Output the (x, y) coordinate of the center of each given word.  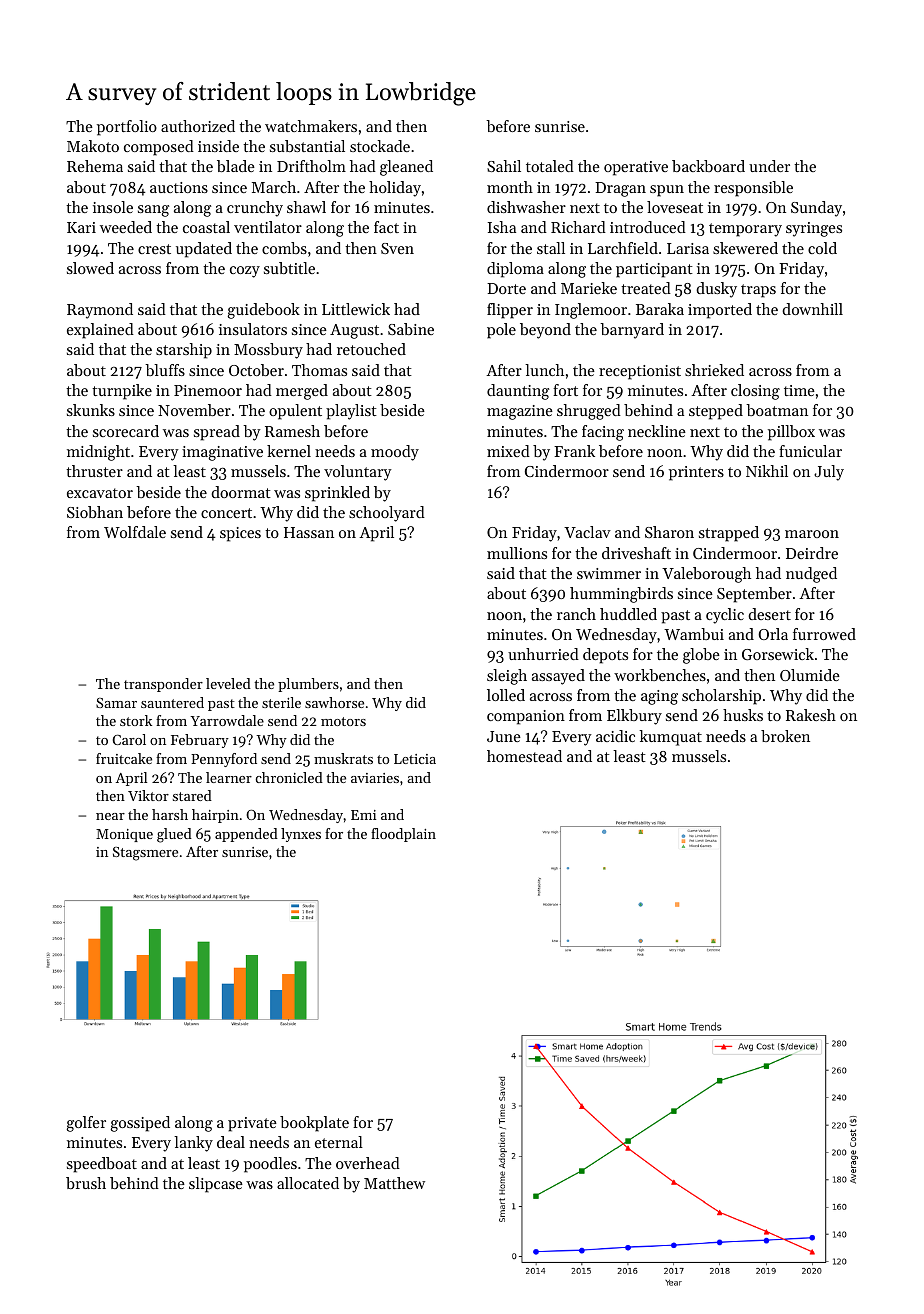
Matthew (394, 1183)
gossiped (140, 1124)
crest (154, 249)
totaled (550, 166)
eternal (339, 1142)
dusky (716, 290)
